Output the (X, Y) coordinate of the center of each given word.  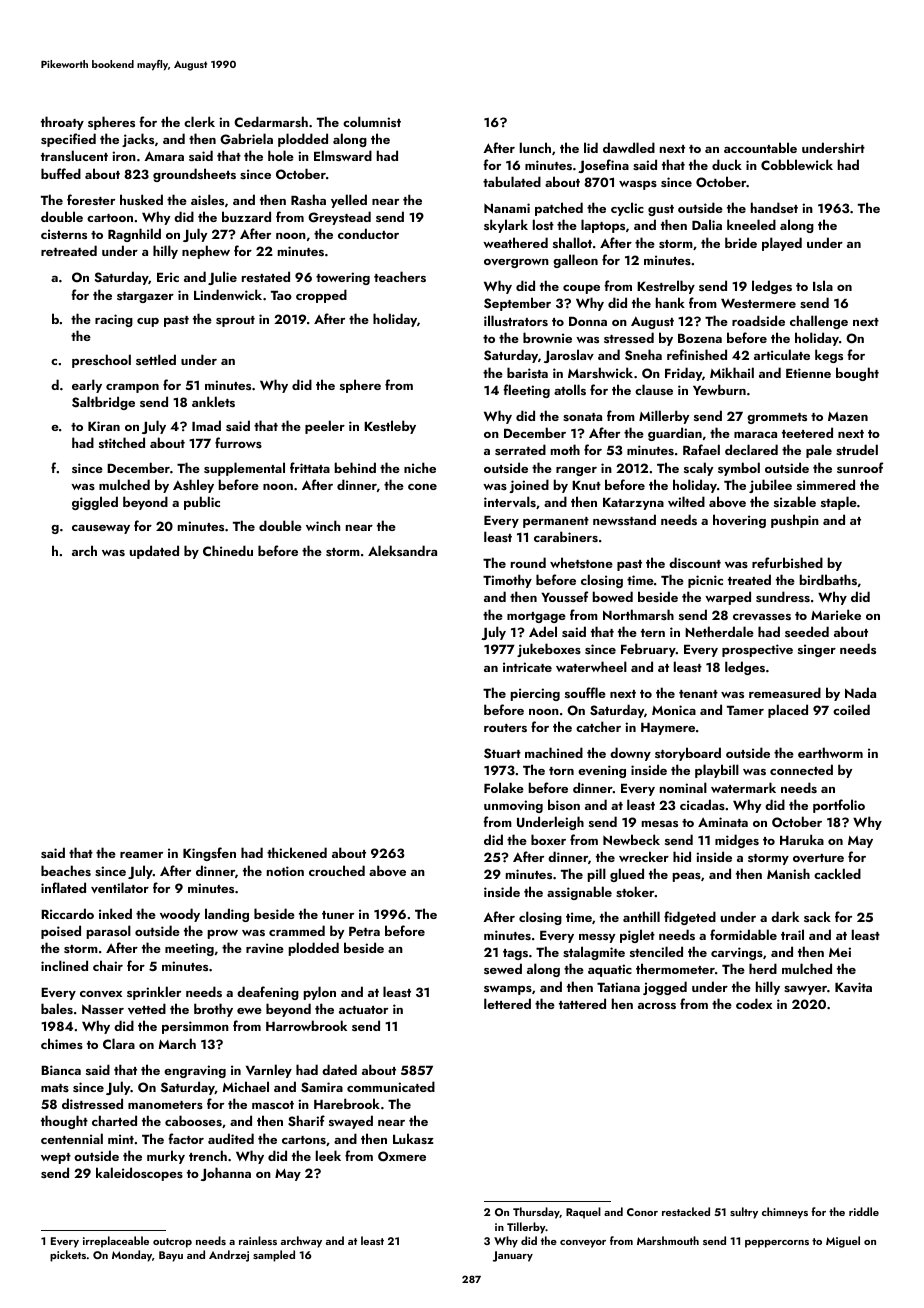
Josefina (603, 166)
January (513, 1256)
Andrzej (229, 1256)
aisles (207, 199)
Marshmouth (668, 1240)
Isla (823, 285)
